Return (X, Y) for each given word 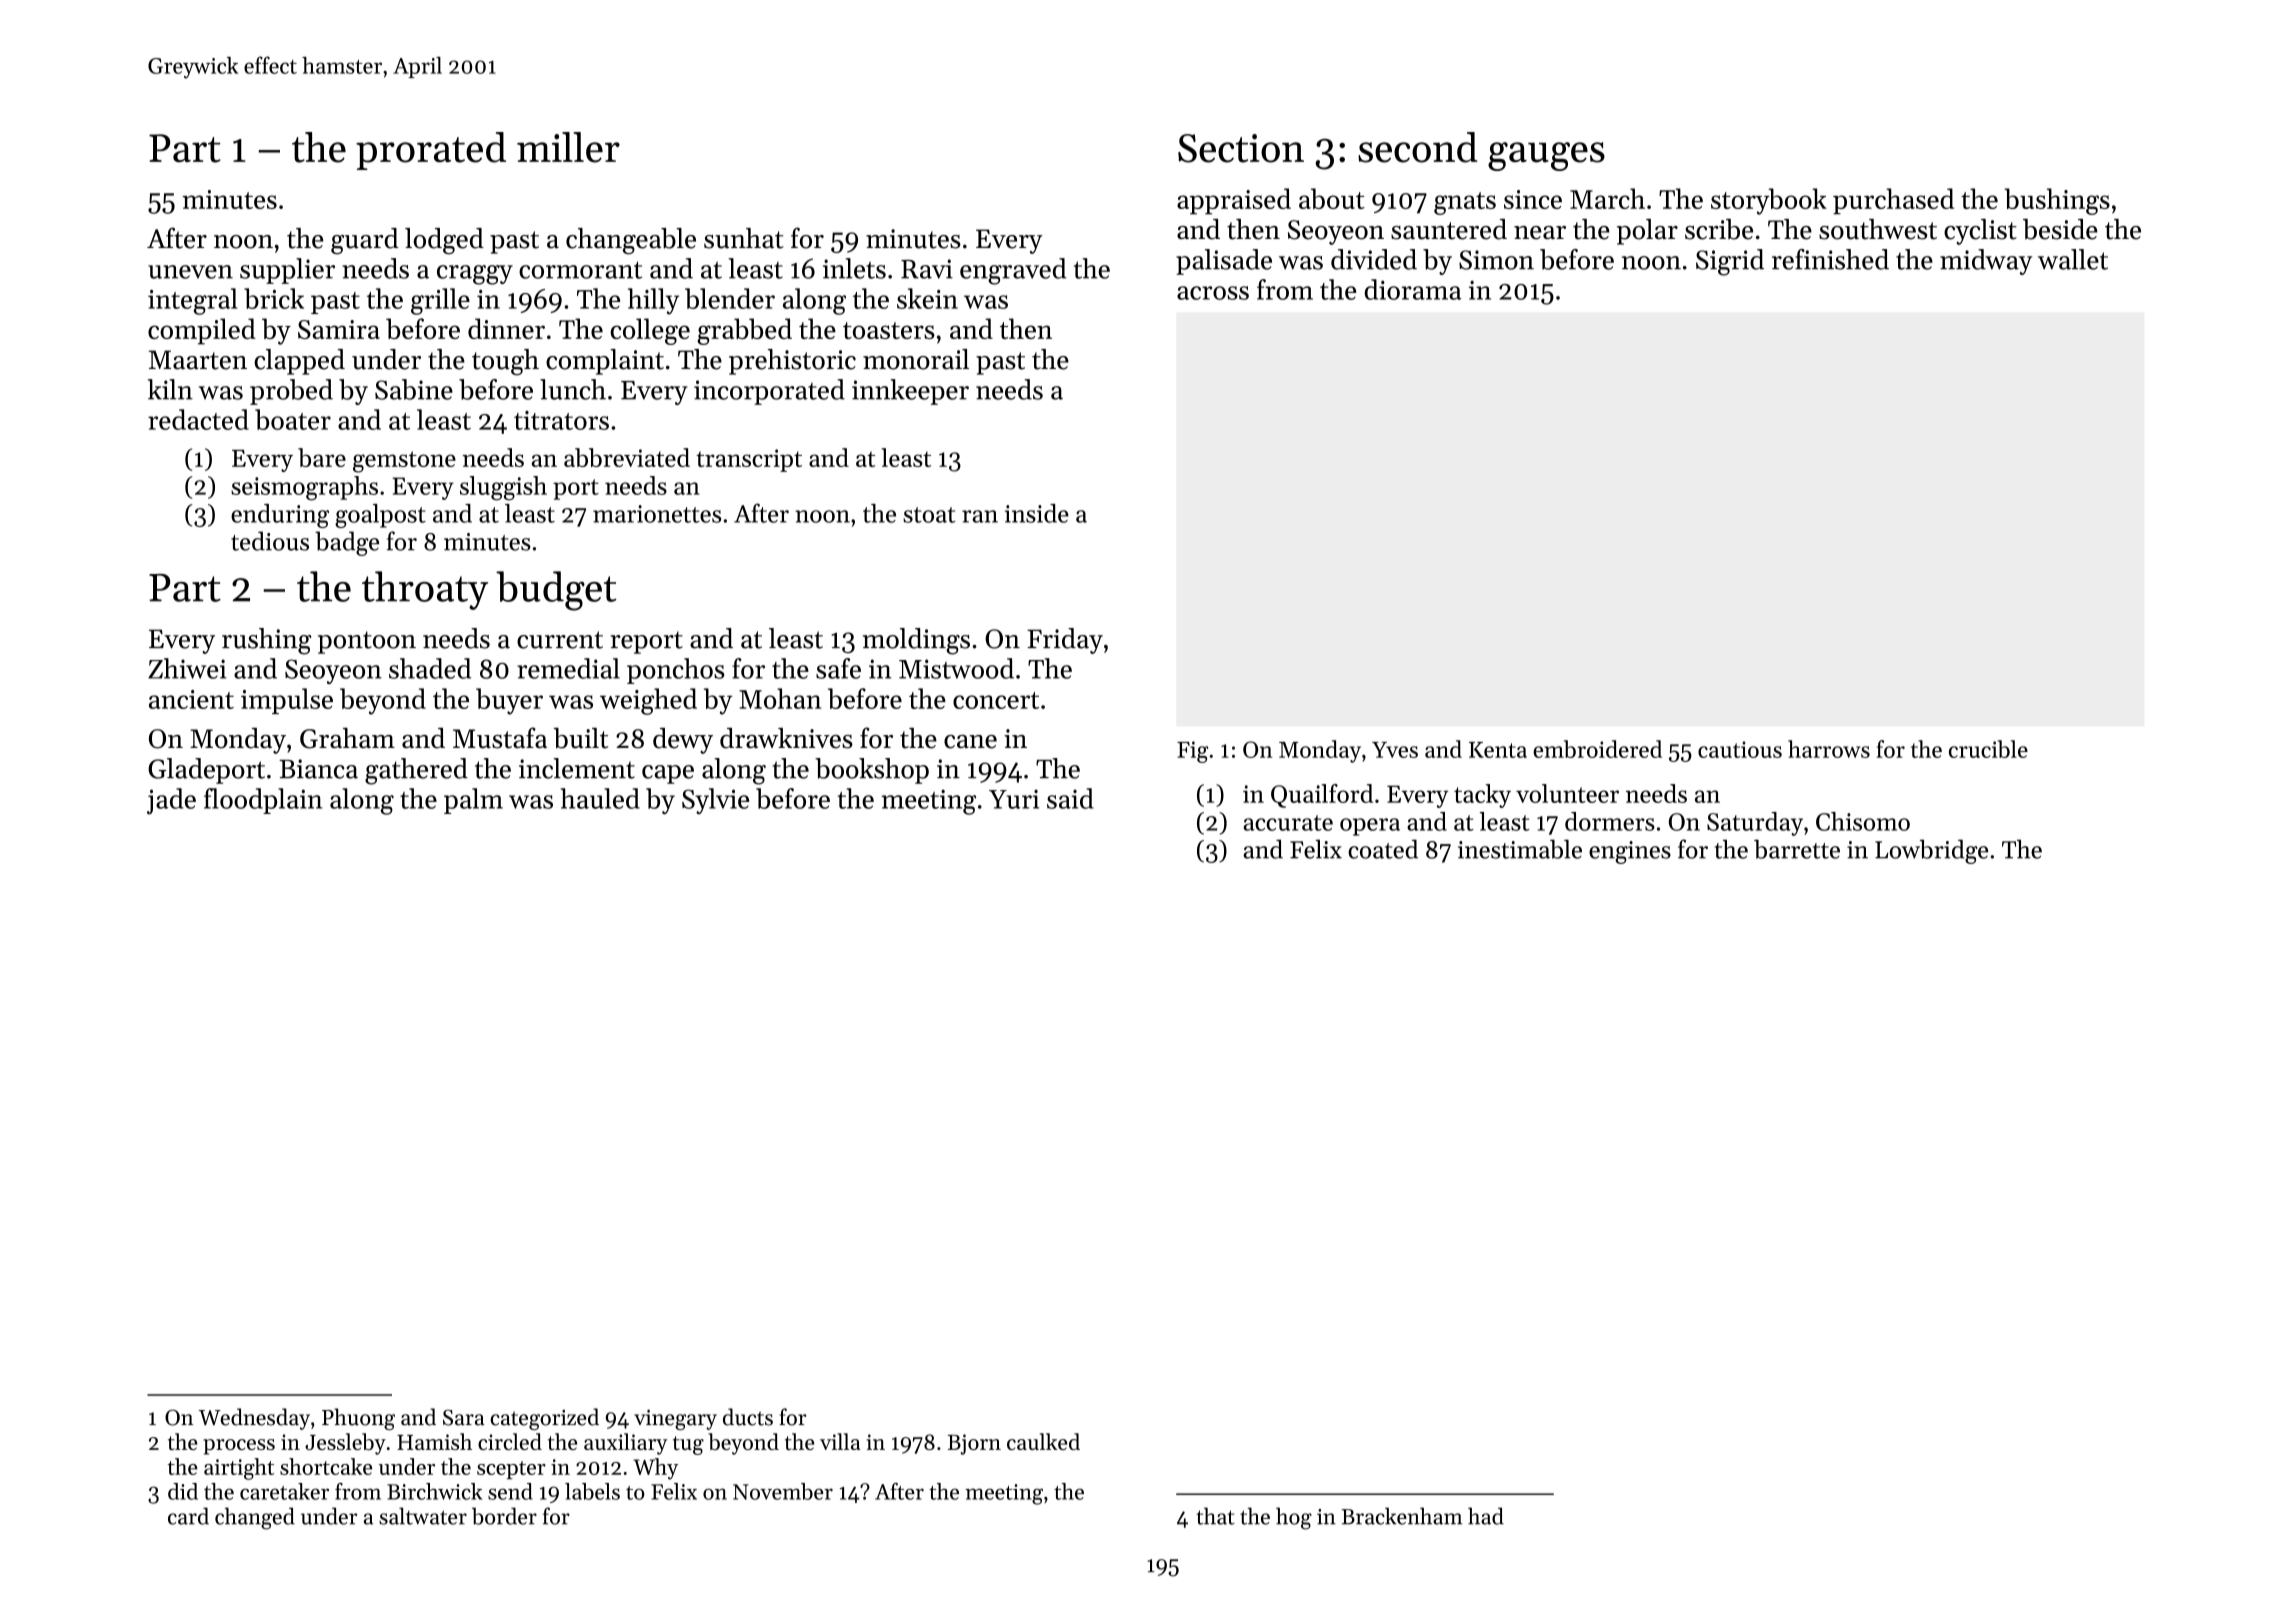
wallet (2073, 259)
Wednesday (254, 1419)
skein (927, 298)
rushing (266, 641)
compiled (202, 331)
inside (1037, 513)
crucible (1988, 749)
